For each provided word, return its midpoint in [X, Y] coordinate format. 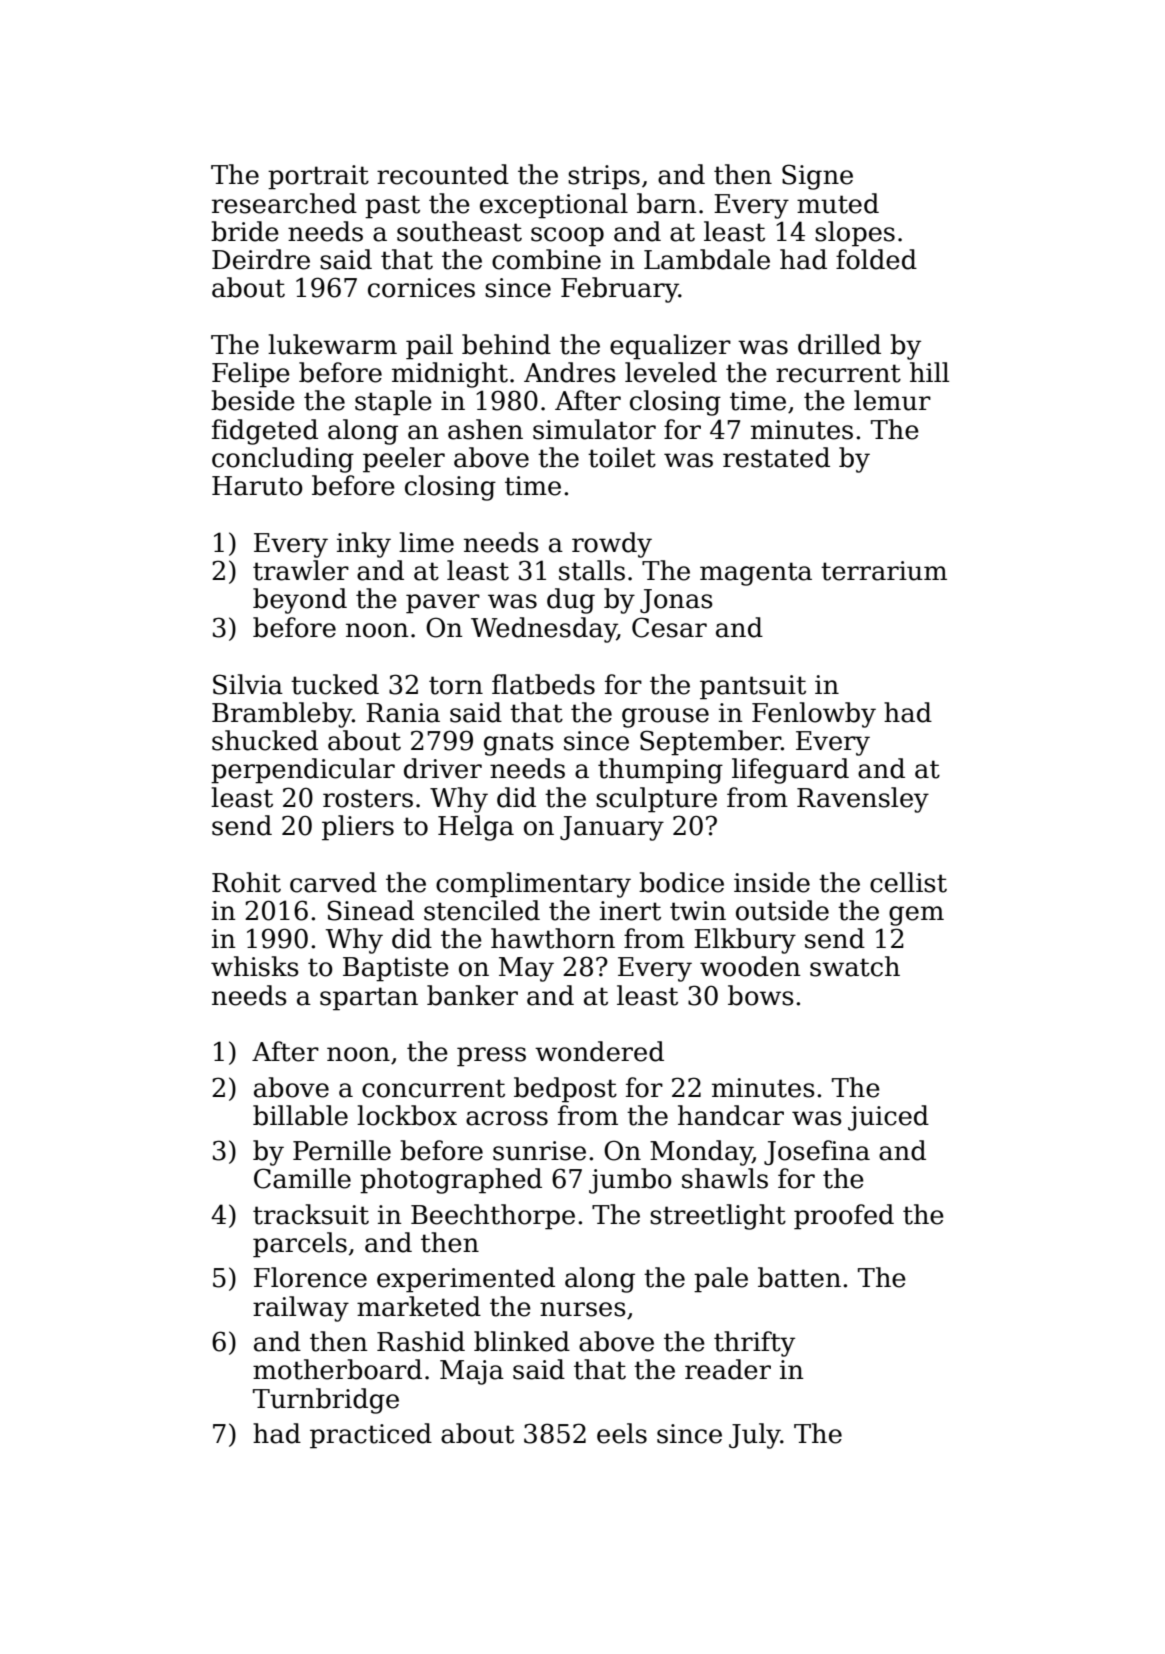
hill [929, 372]
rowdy [612, 545]
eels [622, 1433]
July [755, 1436]
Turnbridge [326, 1401]
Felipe [251, 375]
